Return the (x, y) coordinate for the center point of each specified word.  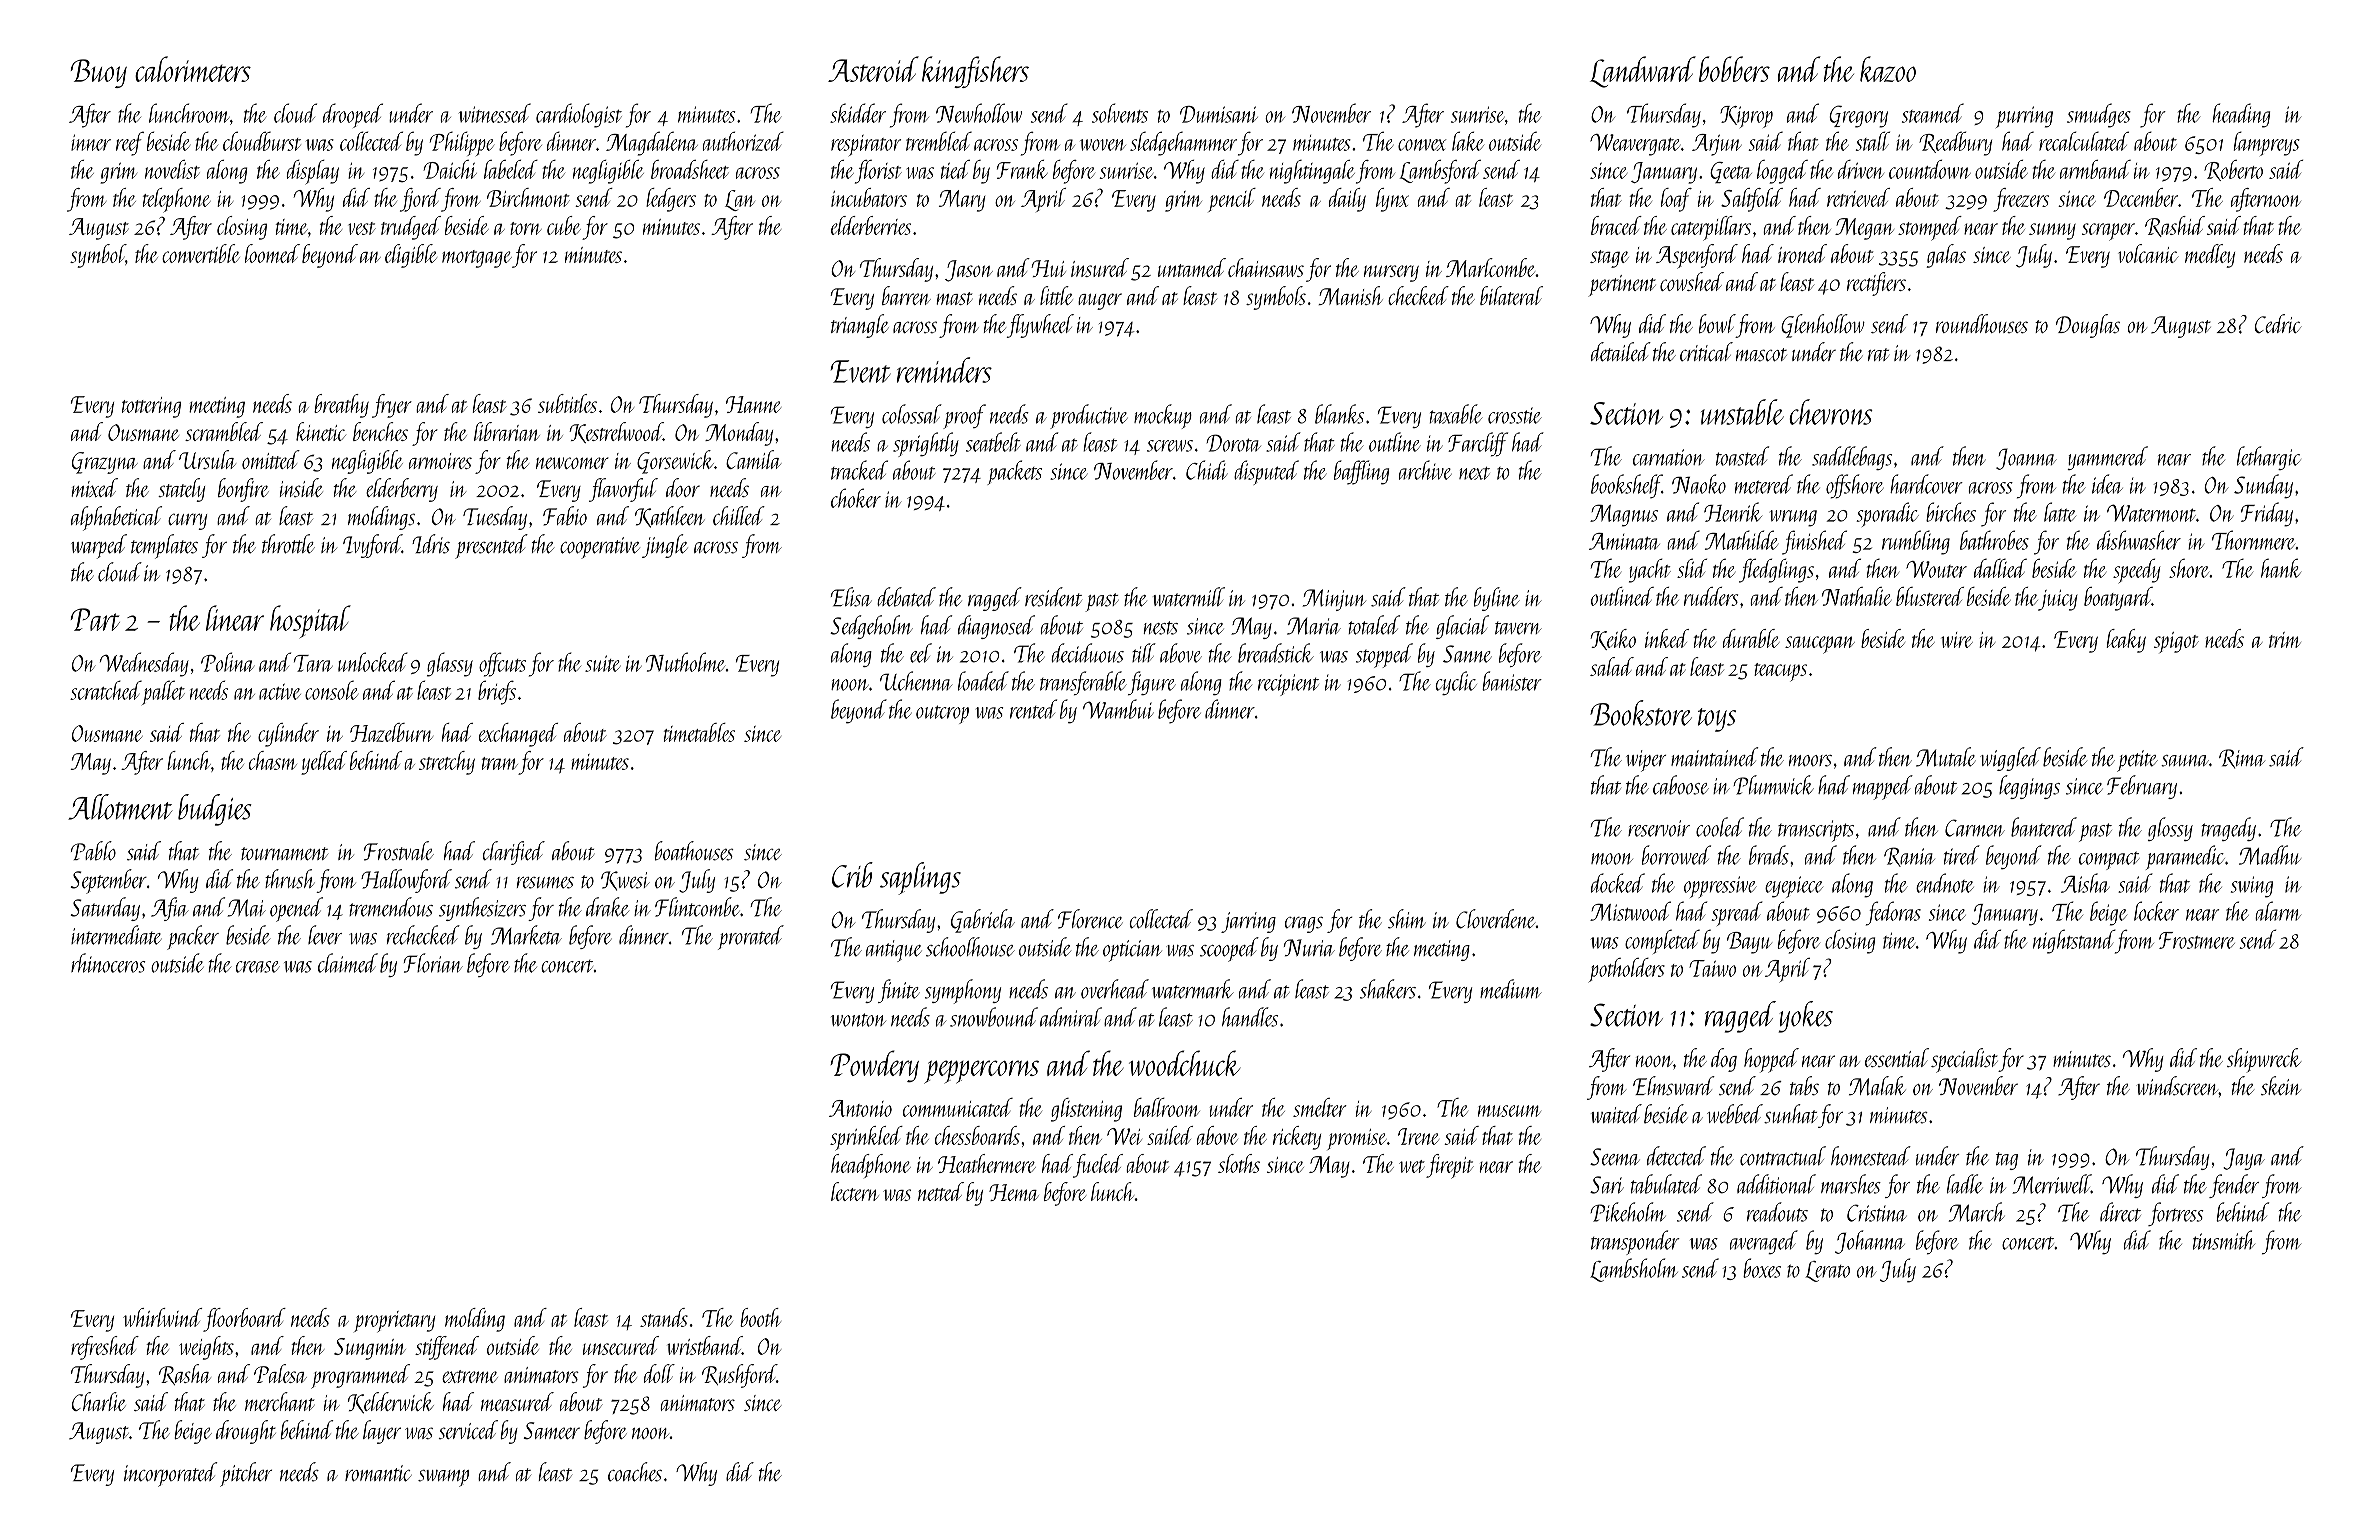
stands (664, 1317)
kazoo (1888, 69)
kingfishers (975, 72)
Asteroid (873, 69)
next (1474, 473)
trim (2285, 640)
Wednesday (144, 664)
